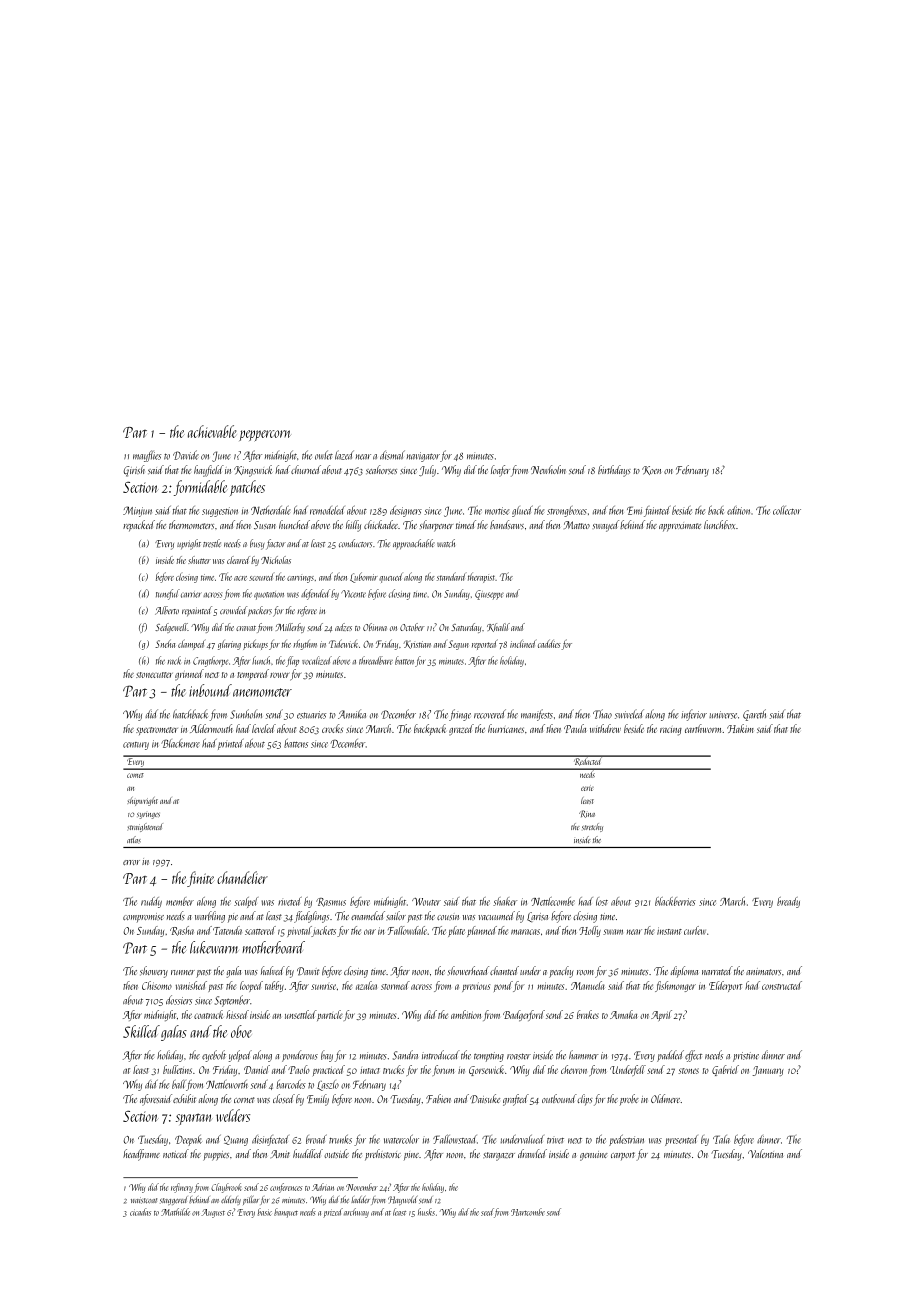  What do you see at coordinates (246, 628) in the page?
I see `cravat` at bounding box center [246, 628].
